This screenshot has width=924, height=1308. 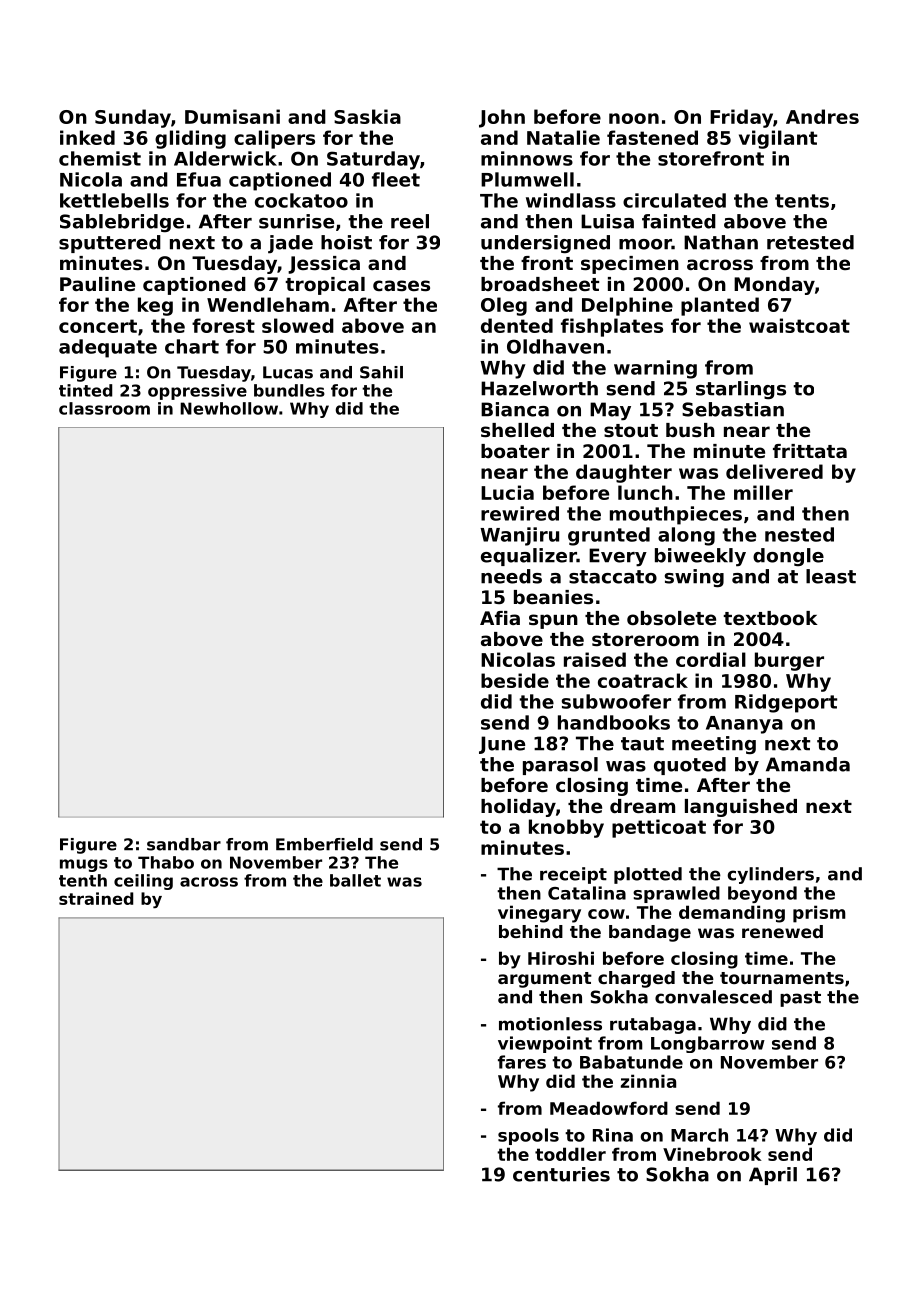 I want to click on waistcoat, so click(x=799, y=325).
